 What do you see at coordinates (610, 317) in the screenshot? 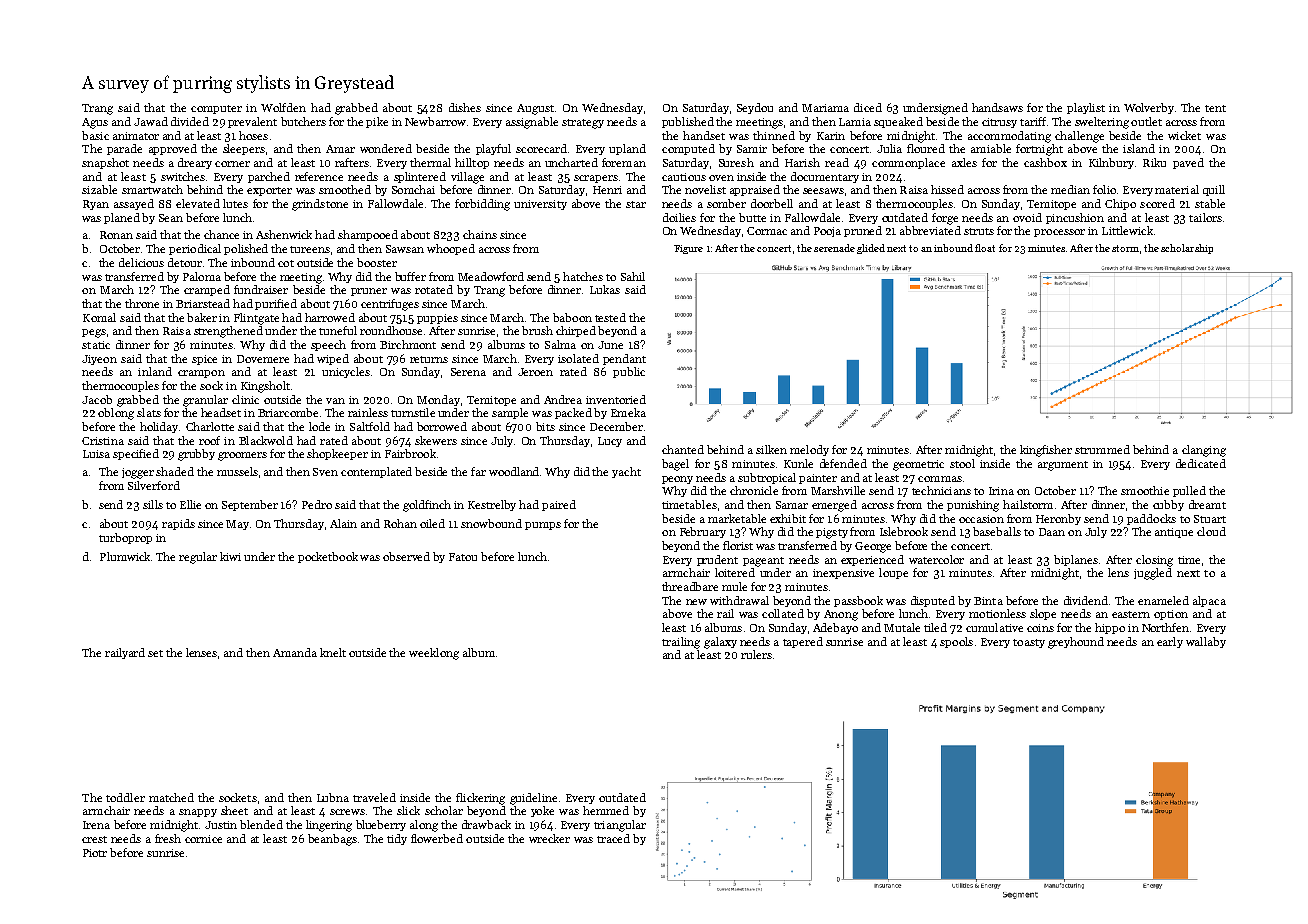
I see `tested` at bounding box center [610, 317].
